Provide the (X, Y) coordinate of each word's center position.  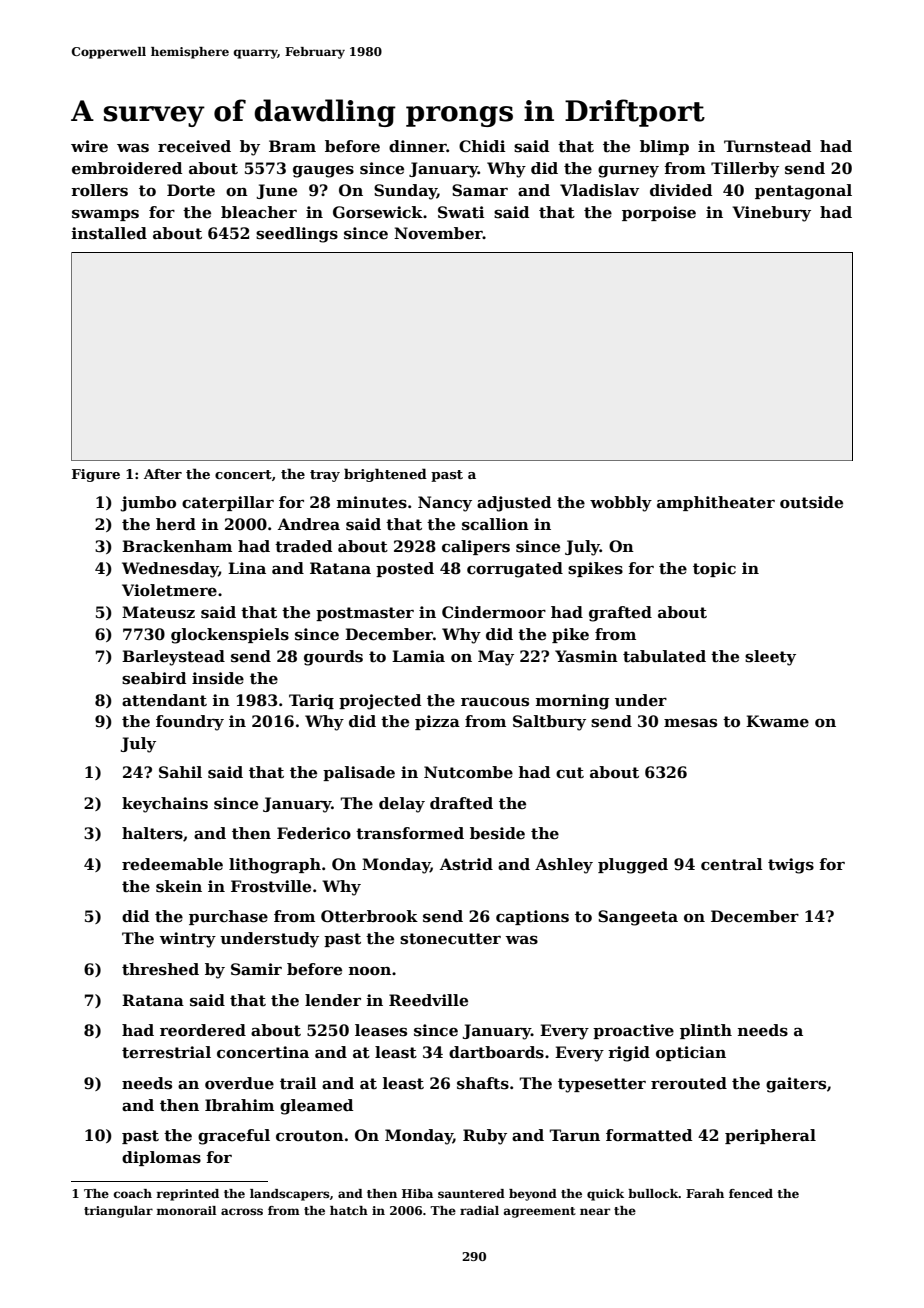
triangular (118, 1212)
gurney (628, 172)
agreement (540, 1212)
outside (811, 502)
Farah (705, 1193)
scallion (495, 524)
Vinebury (771, 214)
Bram (292, 146)
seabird (154, 678)
